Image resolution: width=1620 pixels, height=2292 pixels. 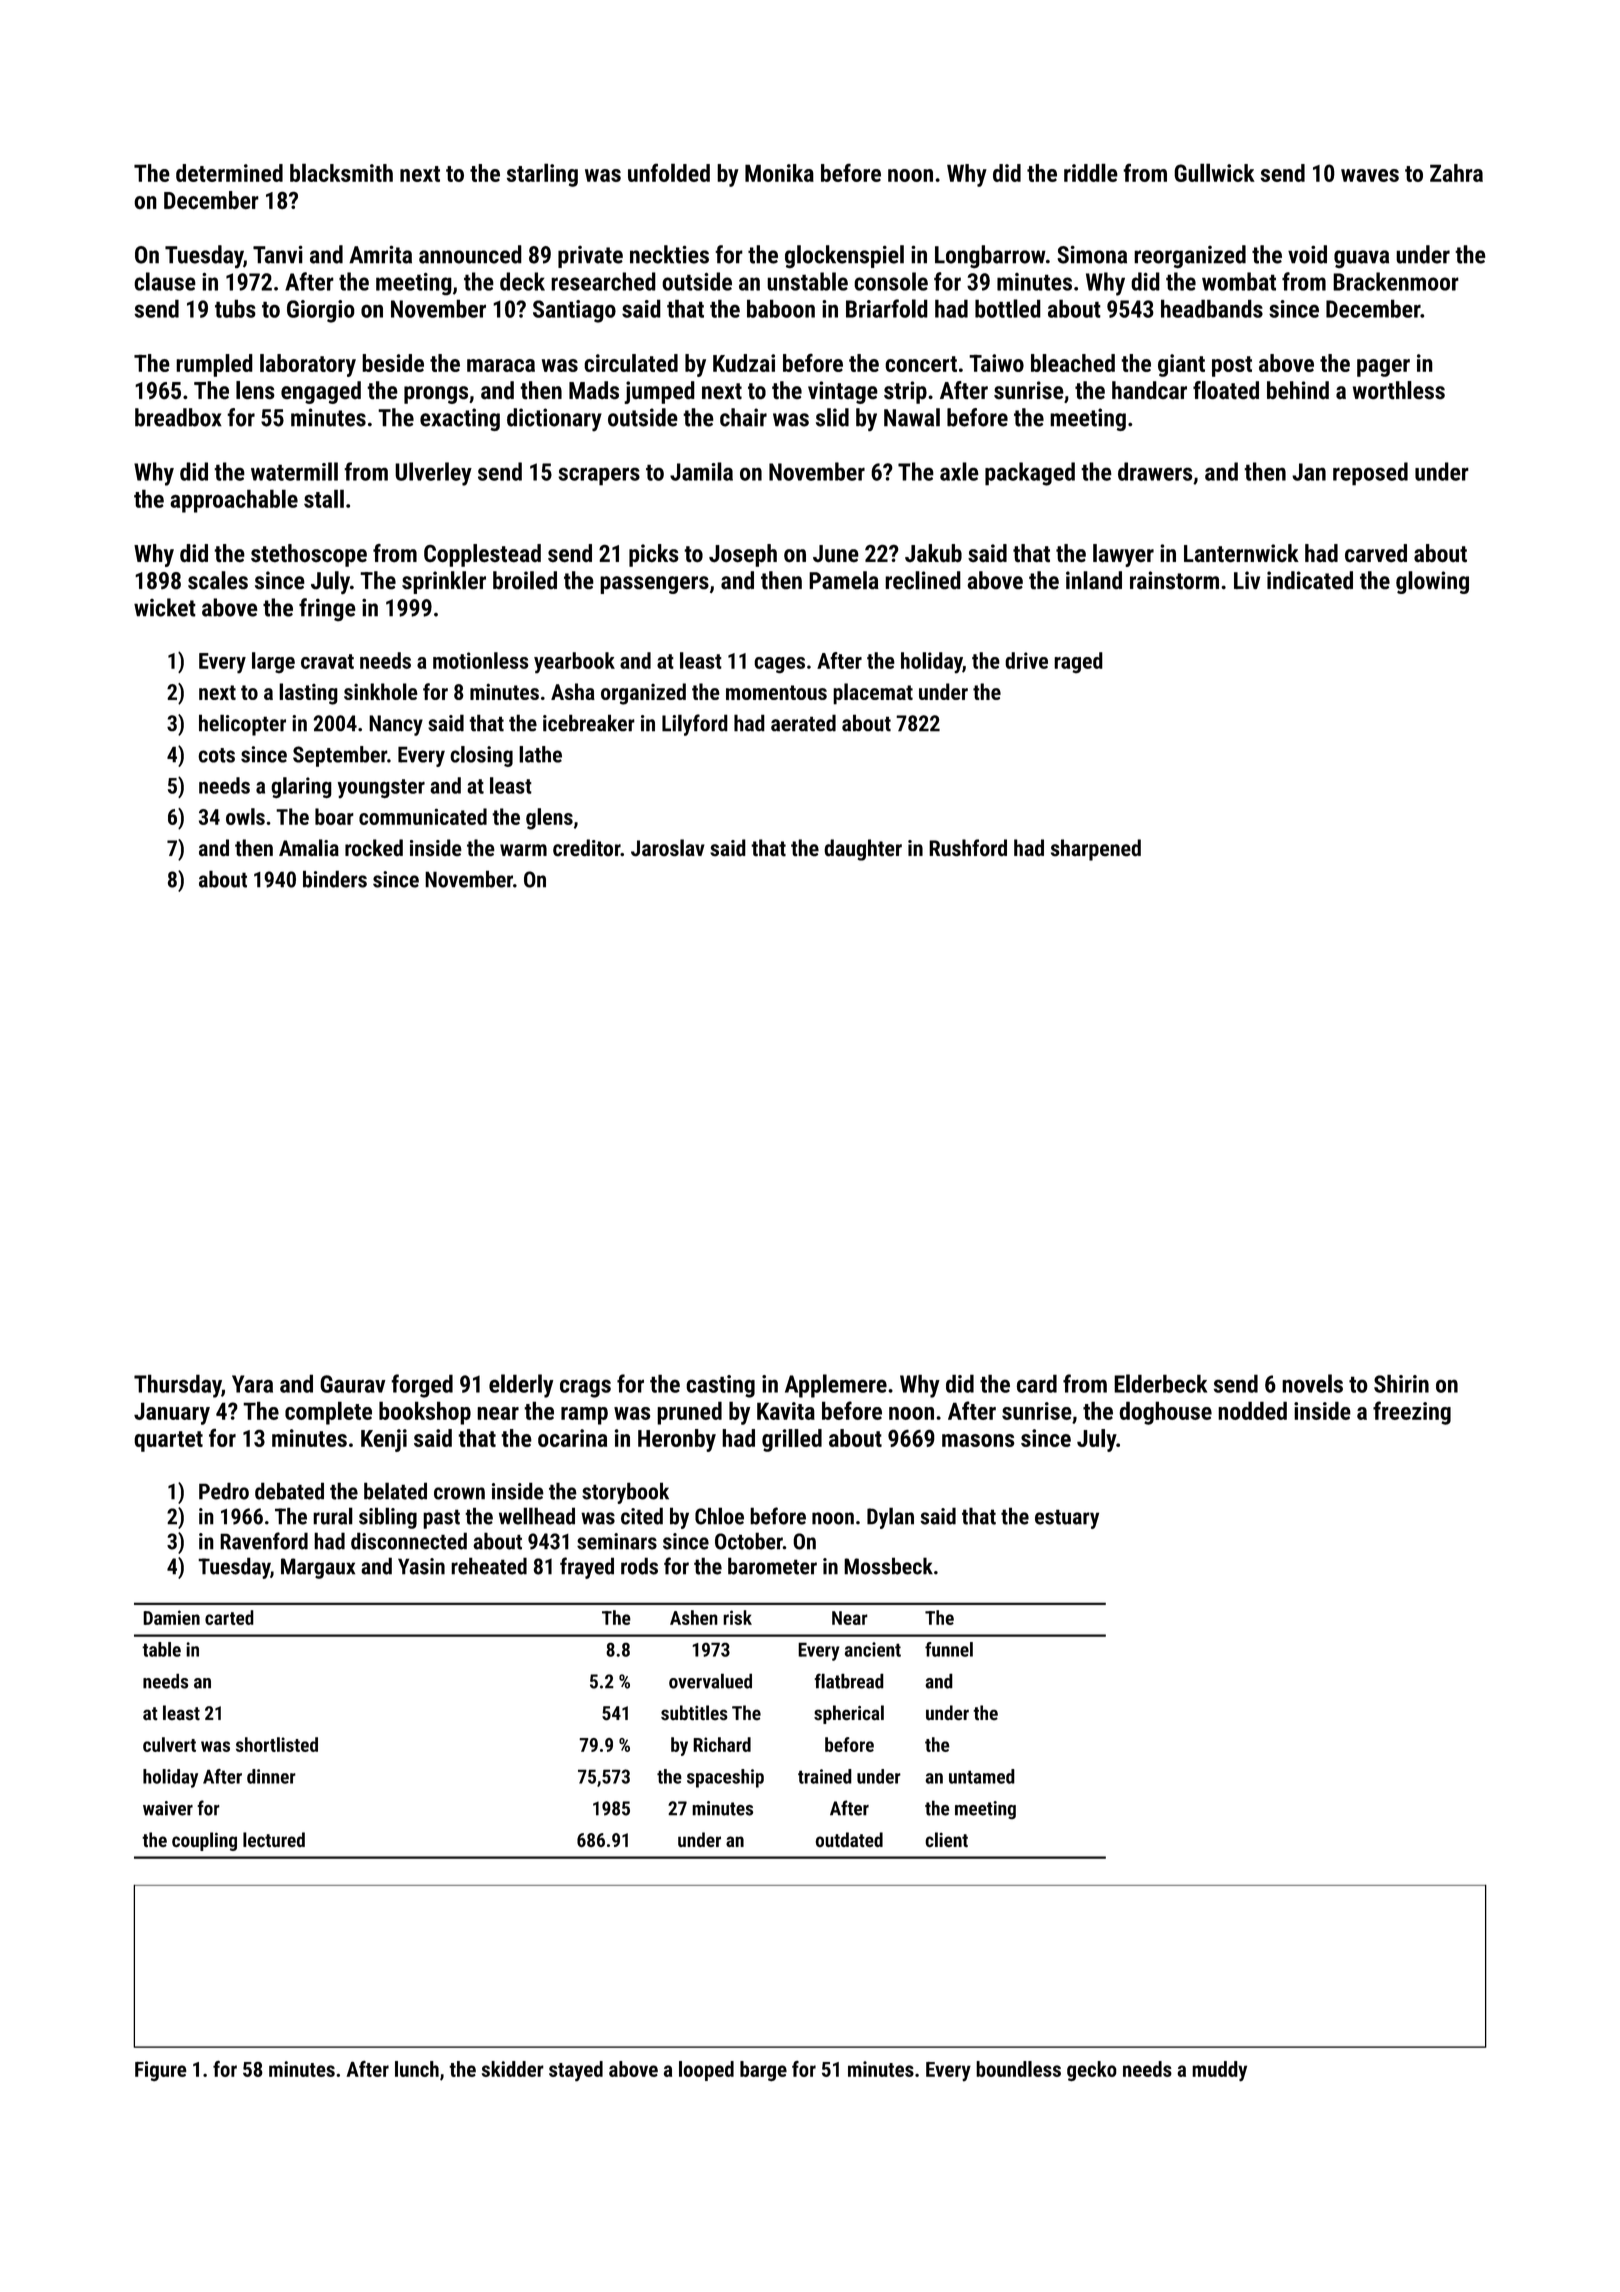 What do you see at coordinates (523, 850) in the document?
I see `warm` at bounding box center [523, 850].
